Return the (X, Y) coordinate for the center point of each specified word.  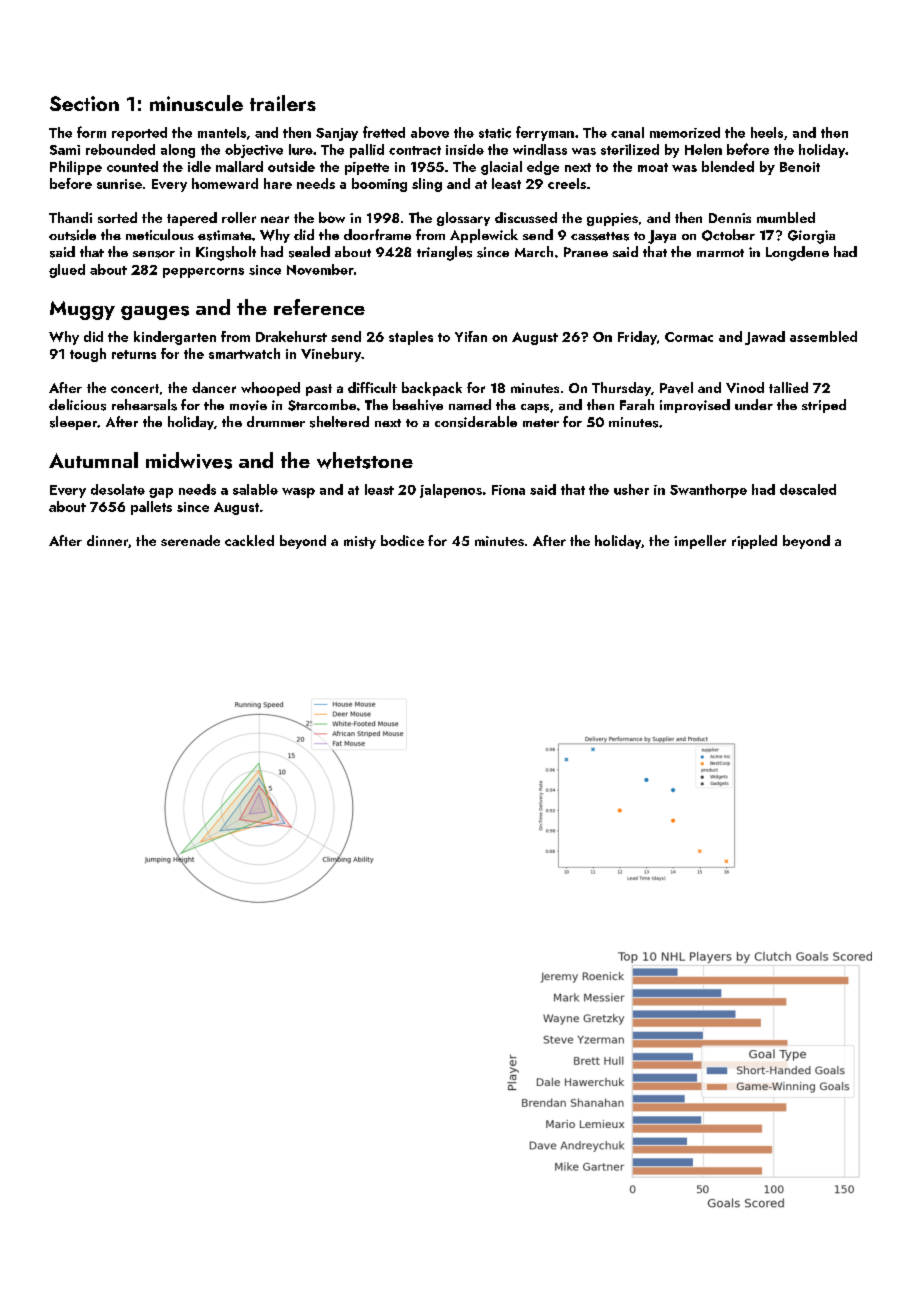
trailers (283, 103)
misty (360, 542)
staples (411, 338)
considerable (476, 422)
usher (631, 489)
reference (319, 307)
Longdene (797, 253)
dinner (107, 540)
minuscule (196, 103)
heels (767, 132)
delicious (77, 405)
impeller (700, 542)
